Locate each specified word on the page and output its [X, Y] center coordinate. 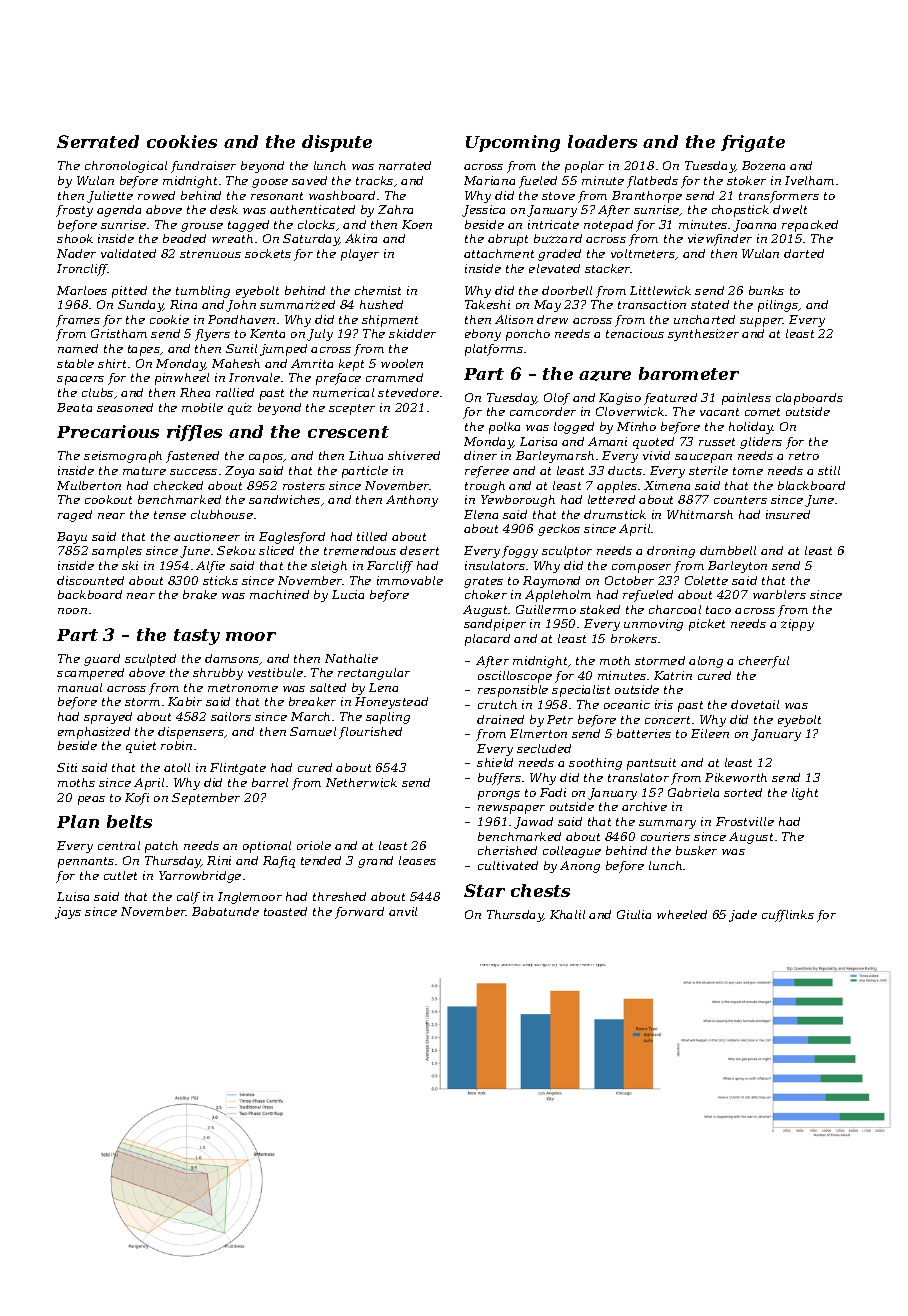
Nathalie [351, 658]
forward [359, 913]
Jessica [483, 211]
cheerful [764, 662]
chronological [126, 167]
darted [804, 253]
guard [102, 660]
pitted [129, 292]
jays [68, 913]
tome [748, 471]
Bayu [72, 538]
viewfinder [720, 240]
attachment [499, 253]
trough [485, 487]
